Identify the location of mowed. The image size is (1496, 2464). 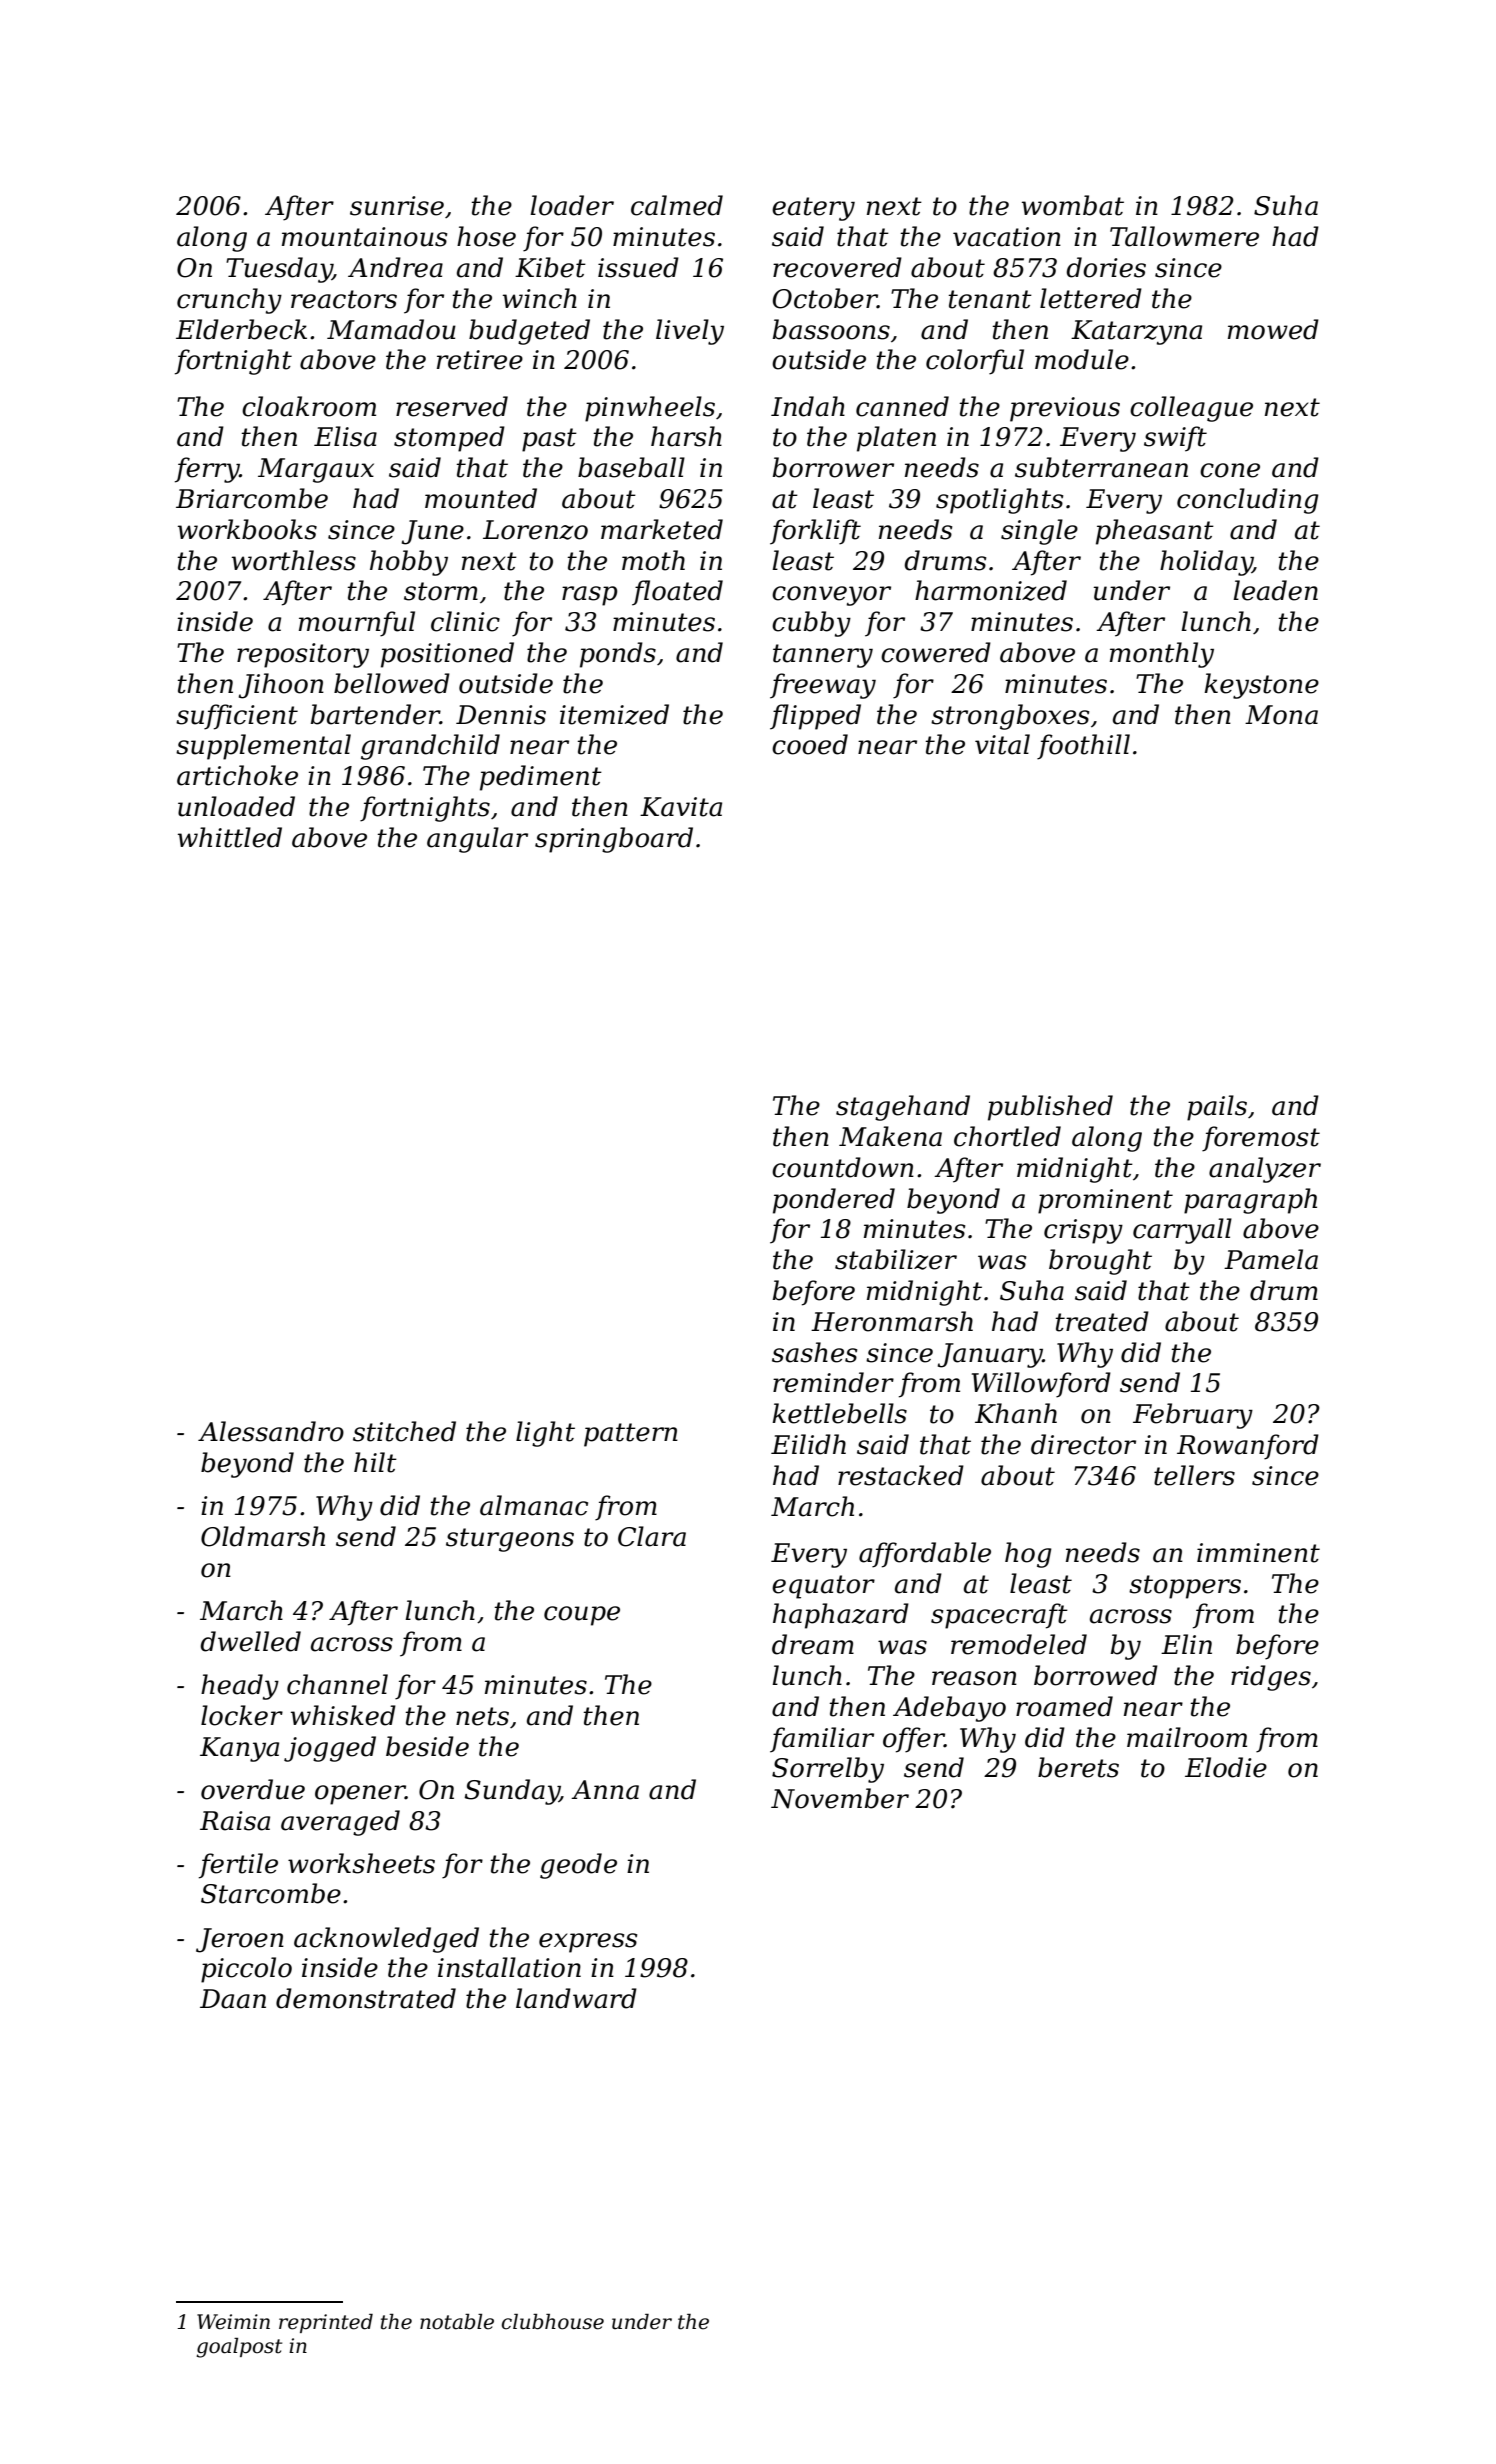
(1273, 329).
